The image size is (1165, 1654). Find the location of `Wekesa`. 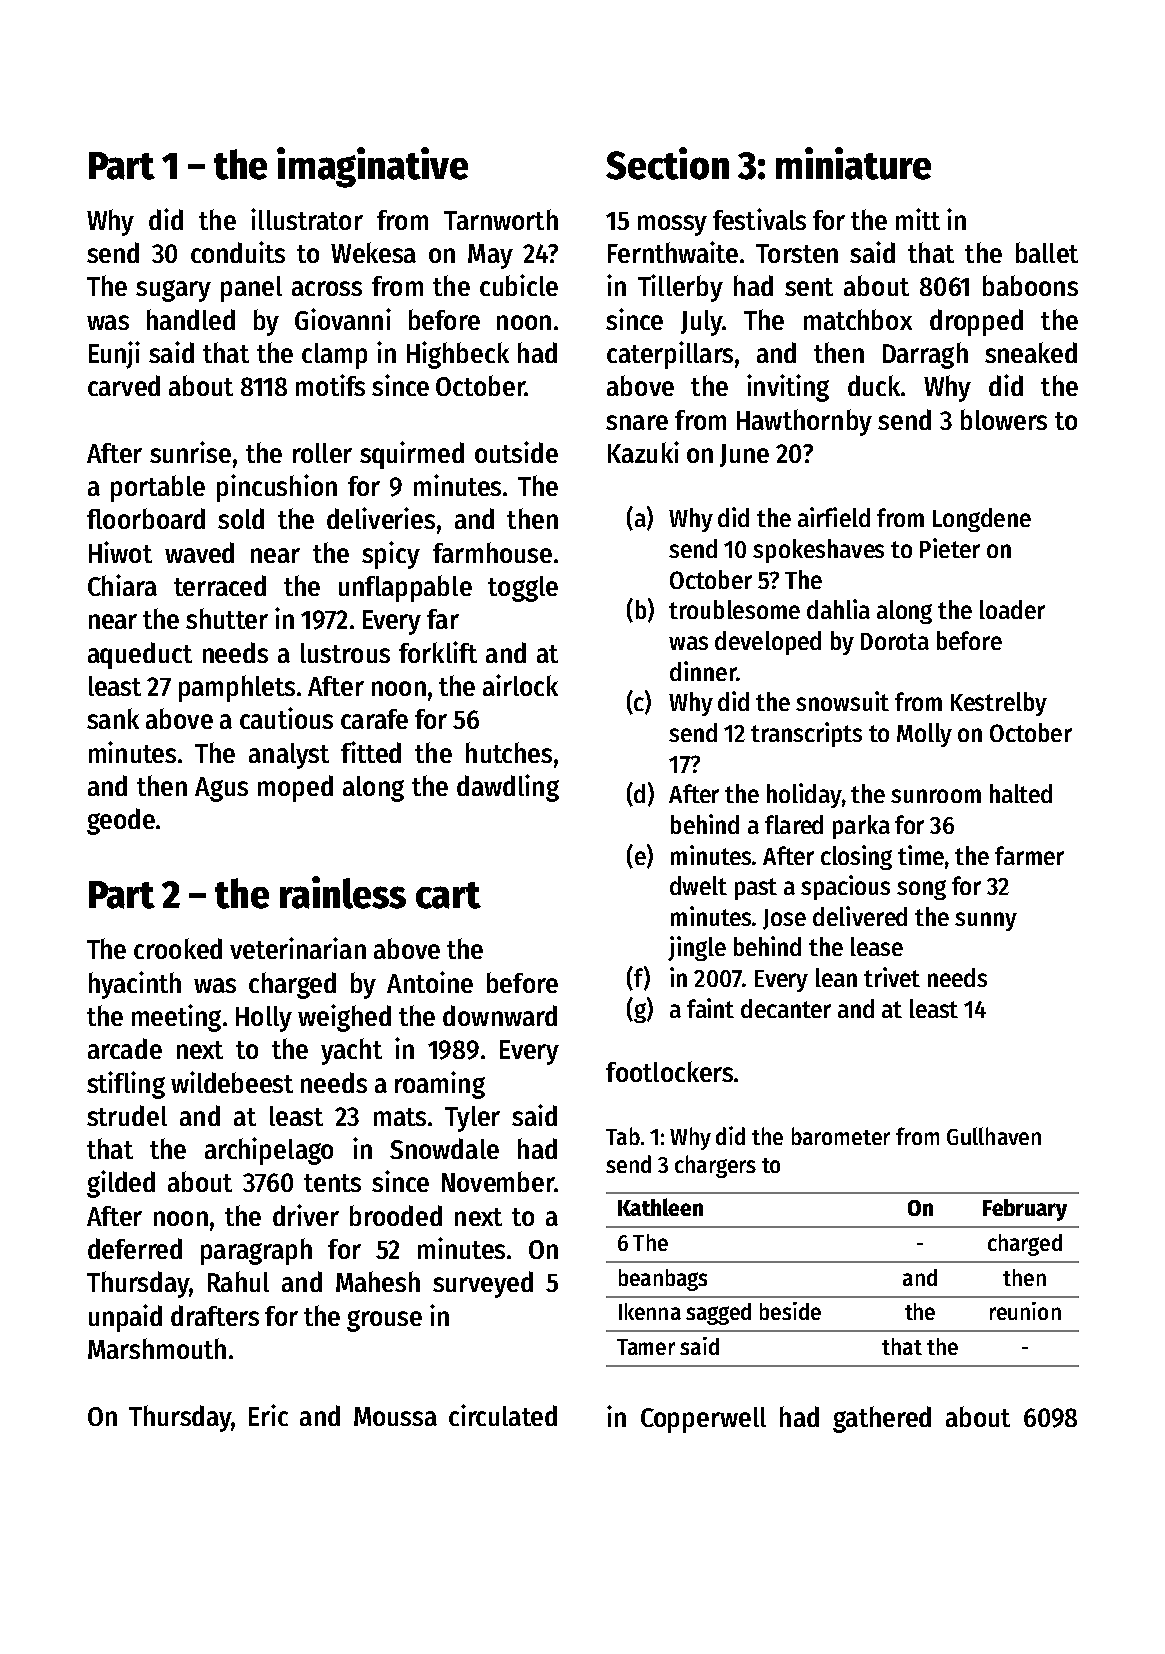

Wekesa is located at coordinates (373, 252).
